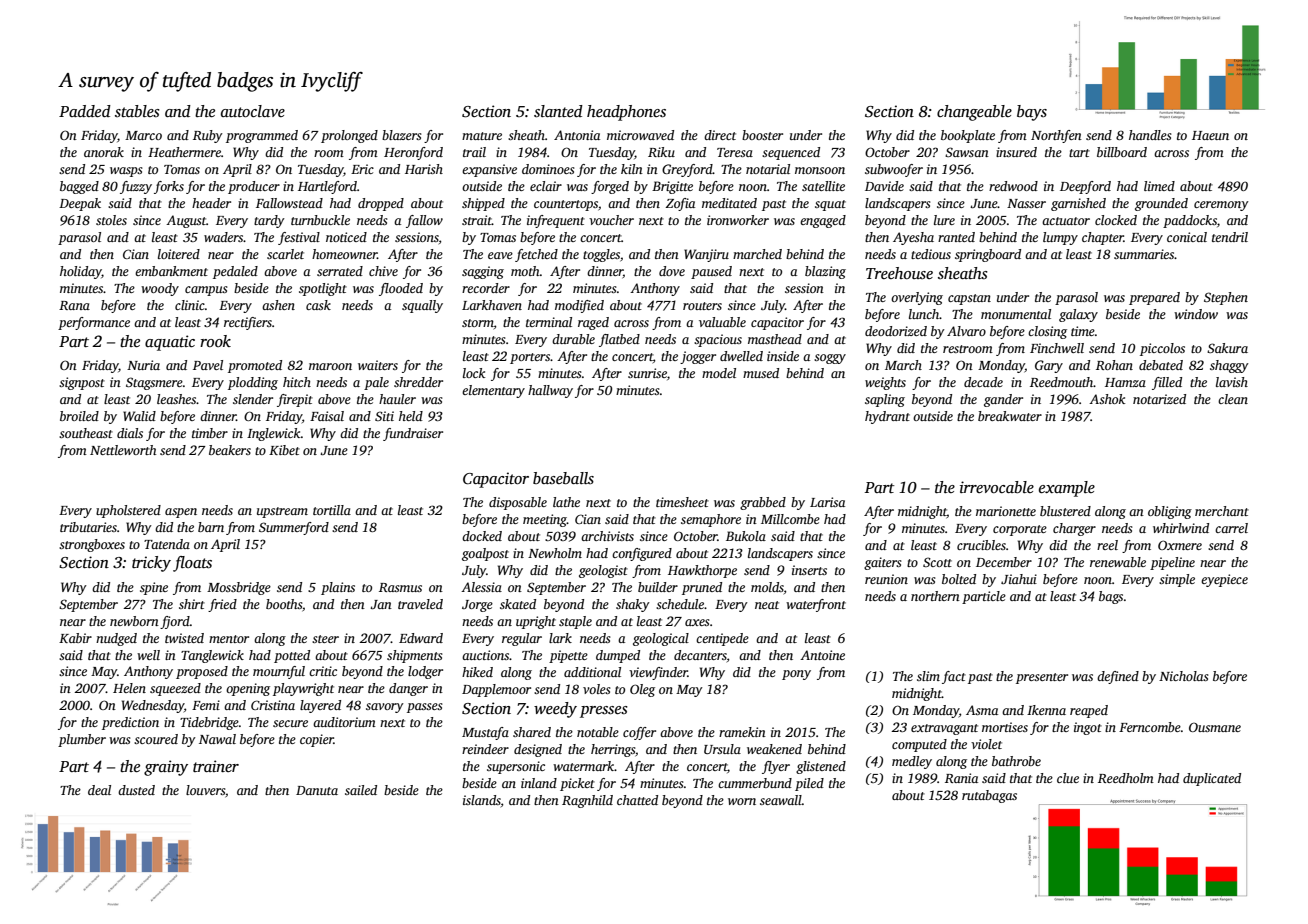 Image resolution: width=1308 pixels, height=924 pixels. I want to click on crucibles, so click(981, 545).
